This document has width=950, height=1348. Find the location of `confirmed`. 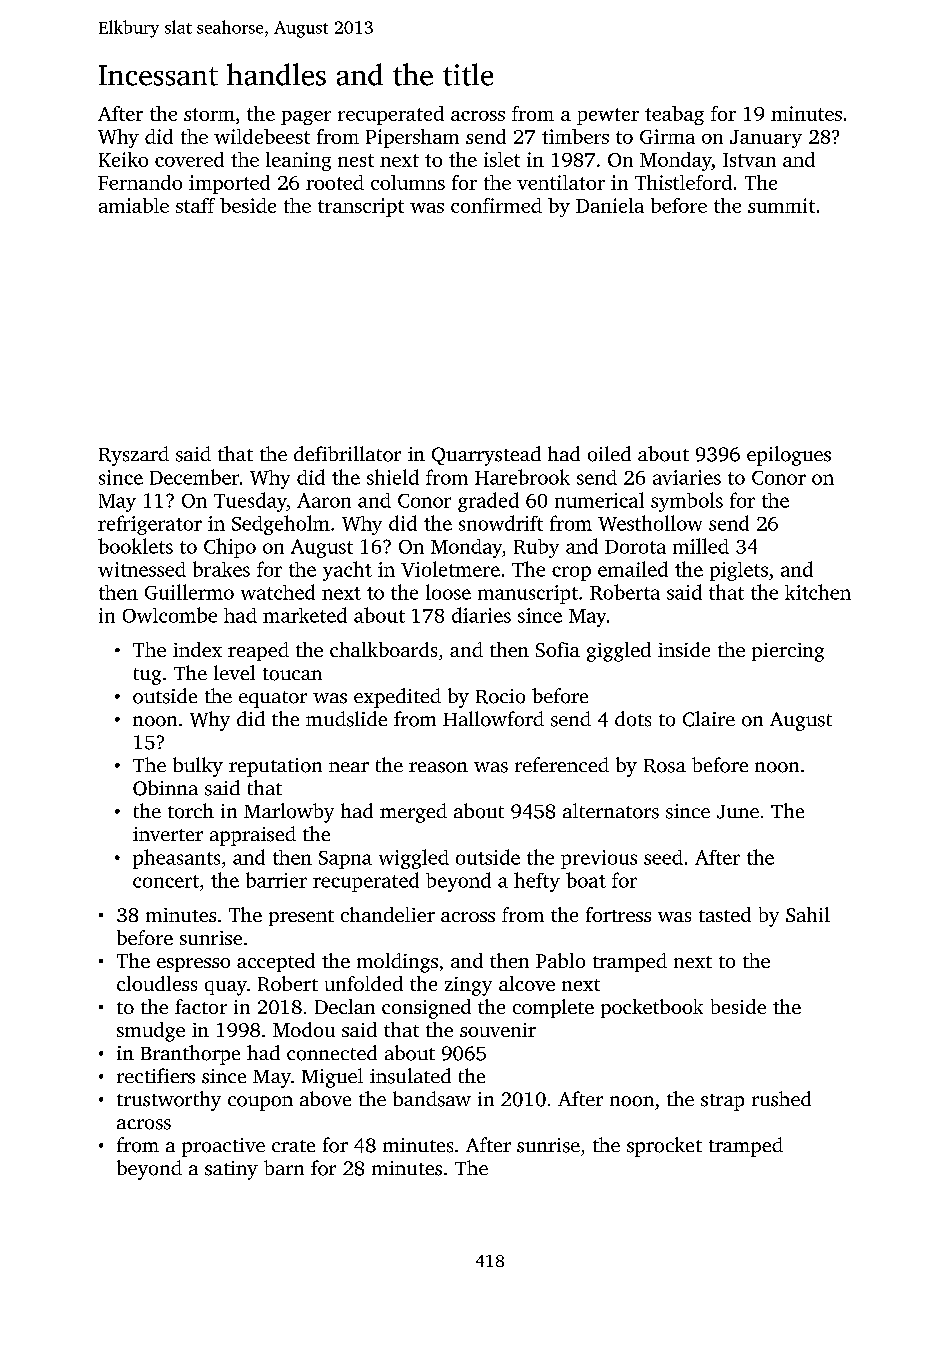

confirmed is located at coordinates (496, 205).
